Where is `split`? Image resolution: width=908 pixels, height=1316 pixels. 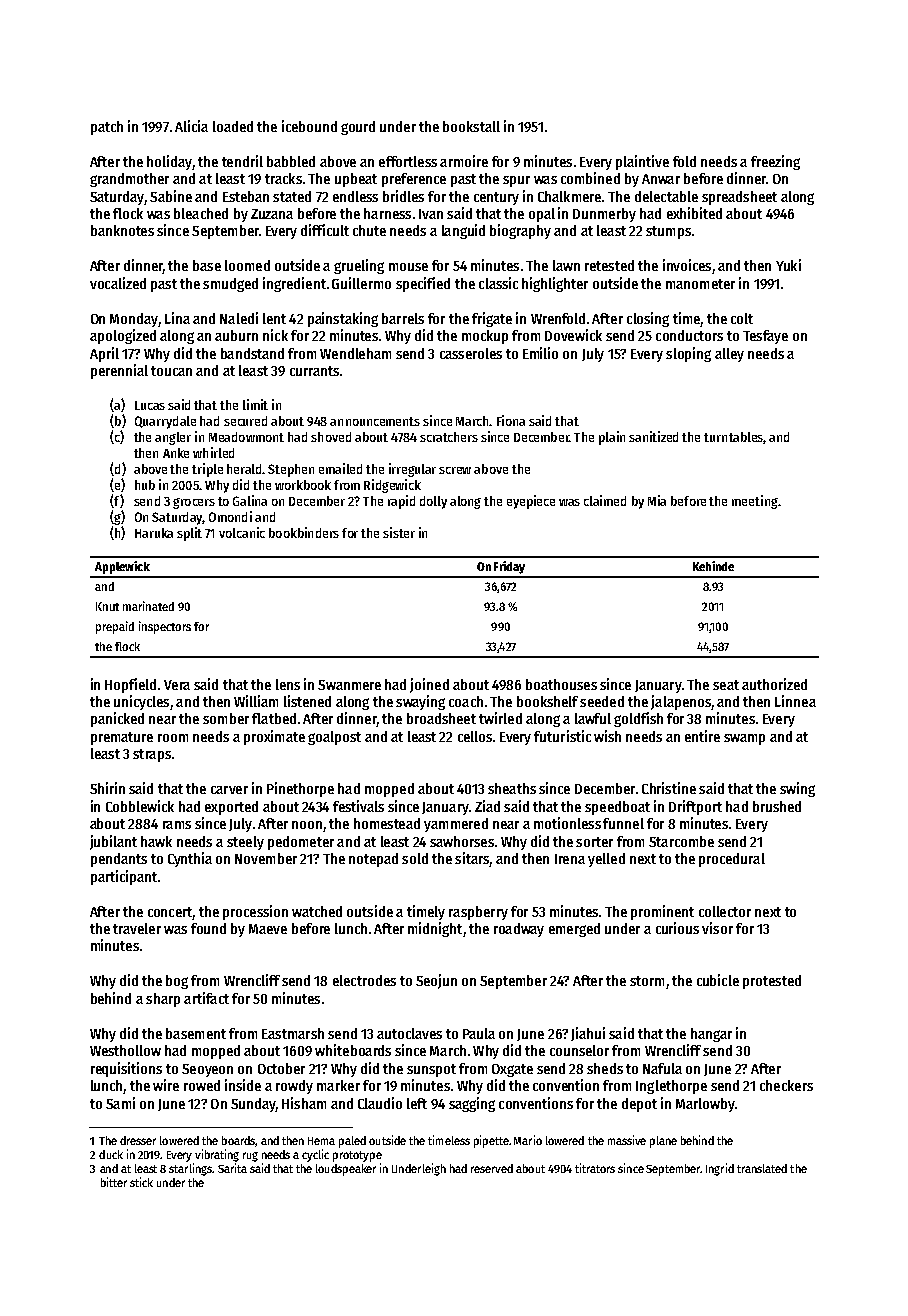
split is located at coordinates (189, 534).
